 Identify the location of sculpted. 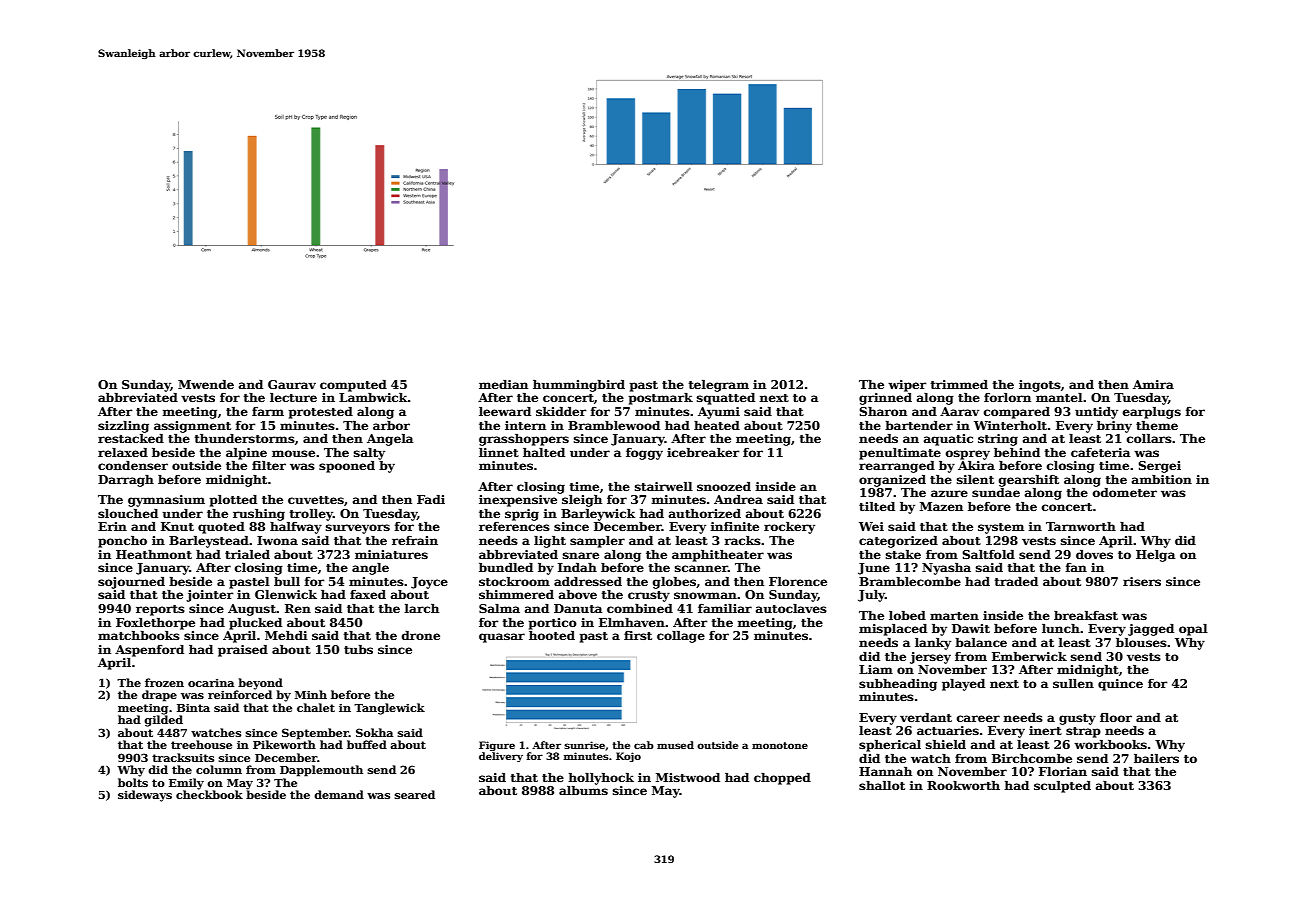
(1062, 787).
